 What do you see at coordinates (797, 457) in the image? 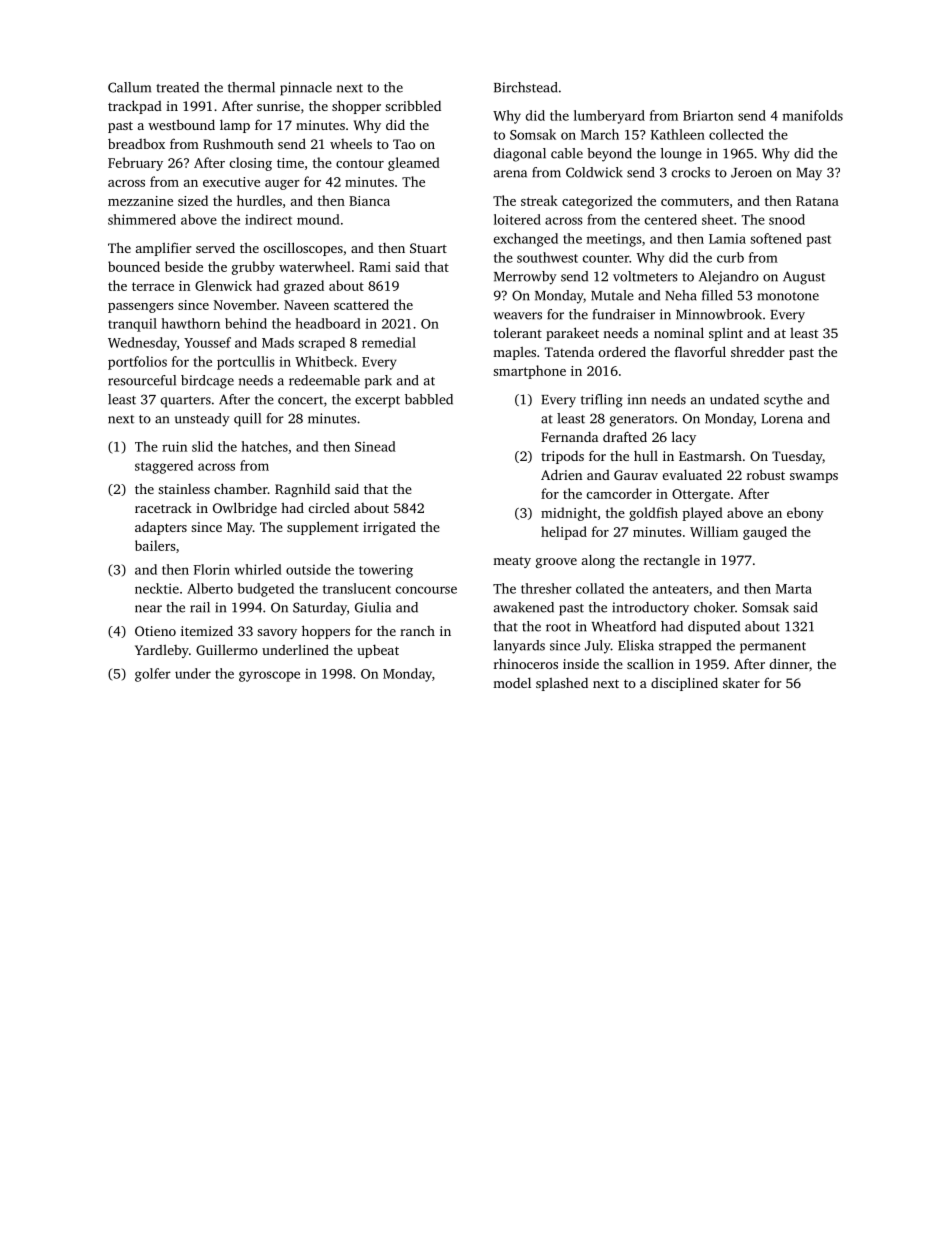
I see `Tuesday` at bounding box center [797, 457].
